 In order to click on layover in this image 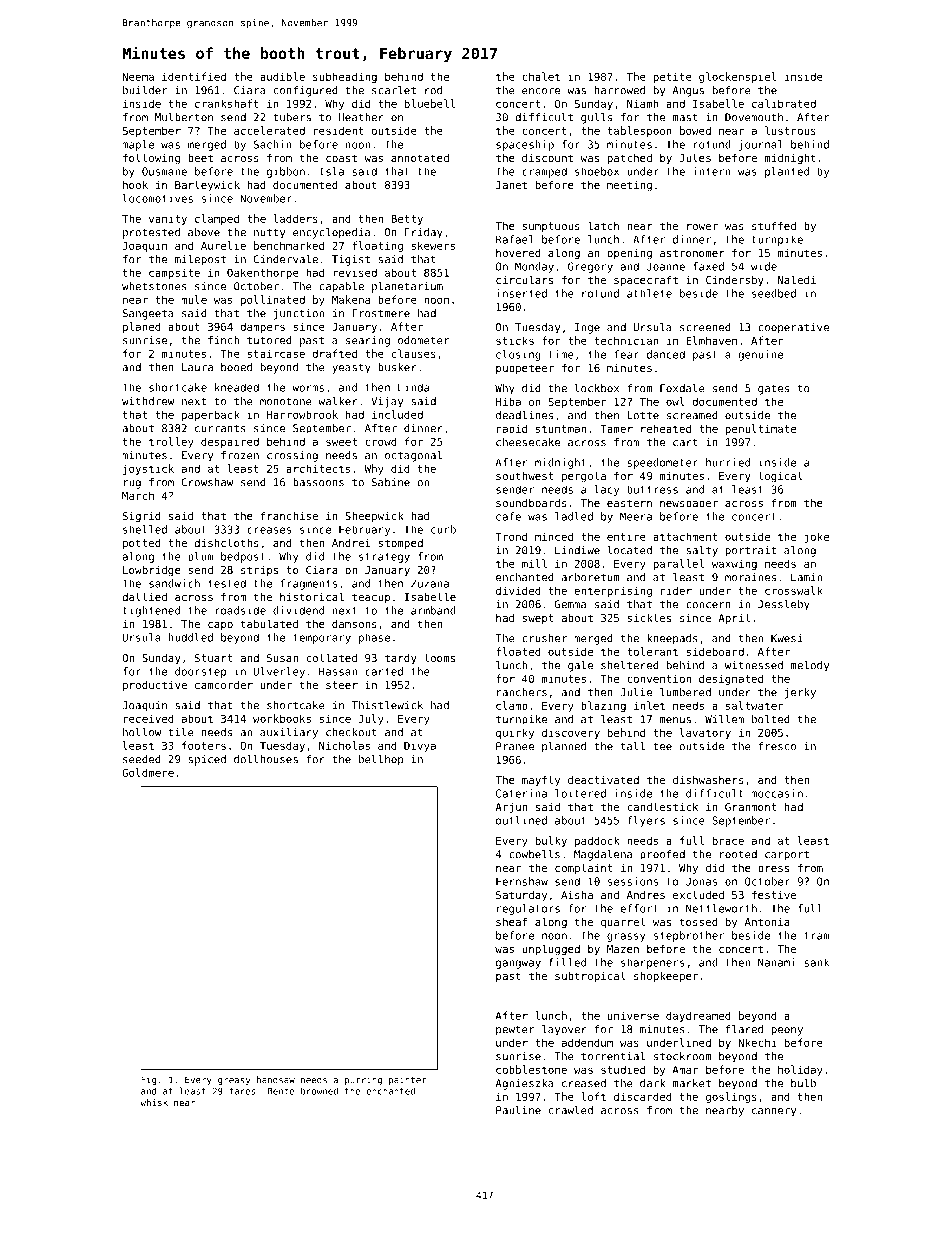, I will do `click(564, 1030)`.
